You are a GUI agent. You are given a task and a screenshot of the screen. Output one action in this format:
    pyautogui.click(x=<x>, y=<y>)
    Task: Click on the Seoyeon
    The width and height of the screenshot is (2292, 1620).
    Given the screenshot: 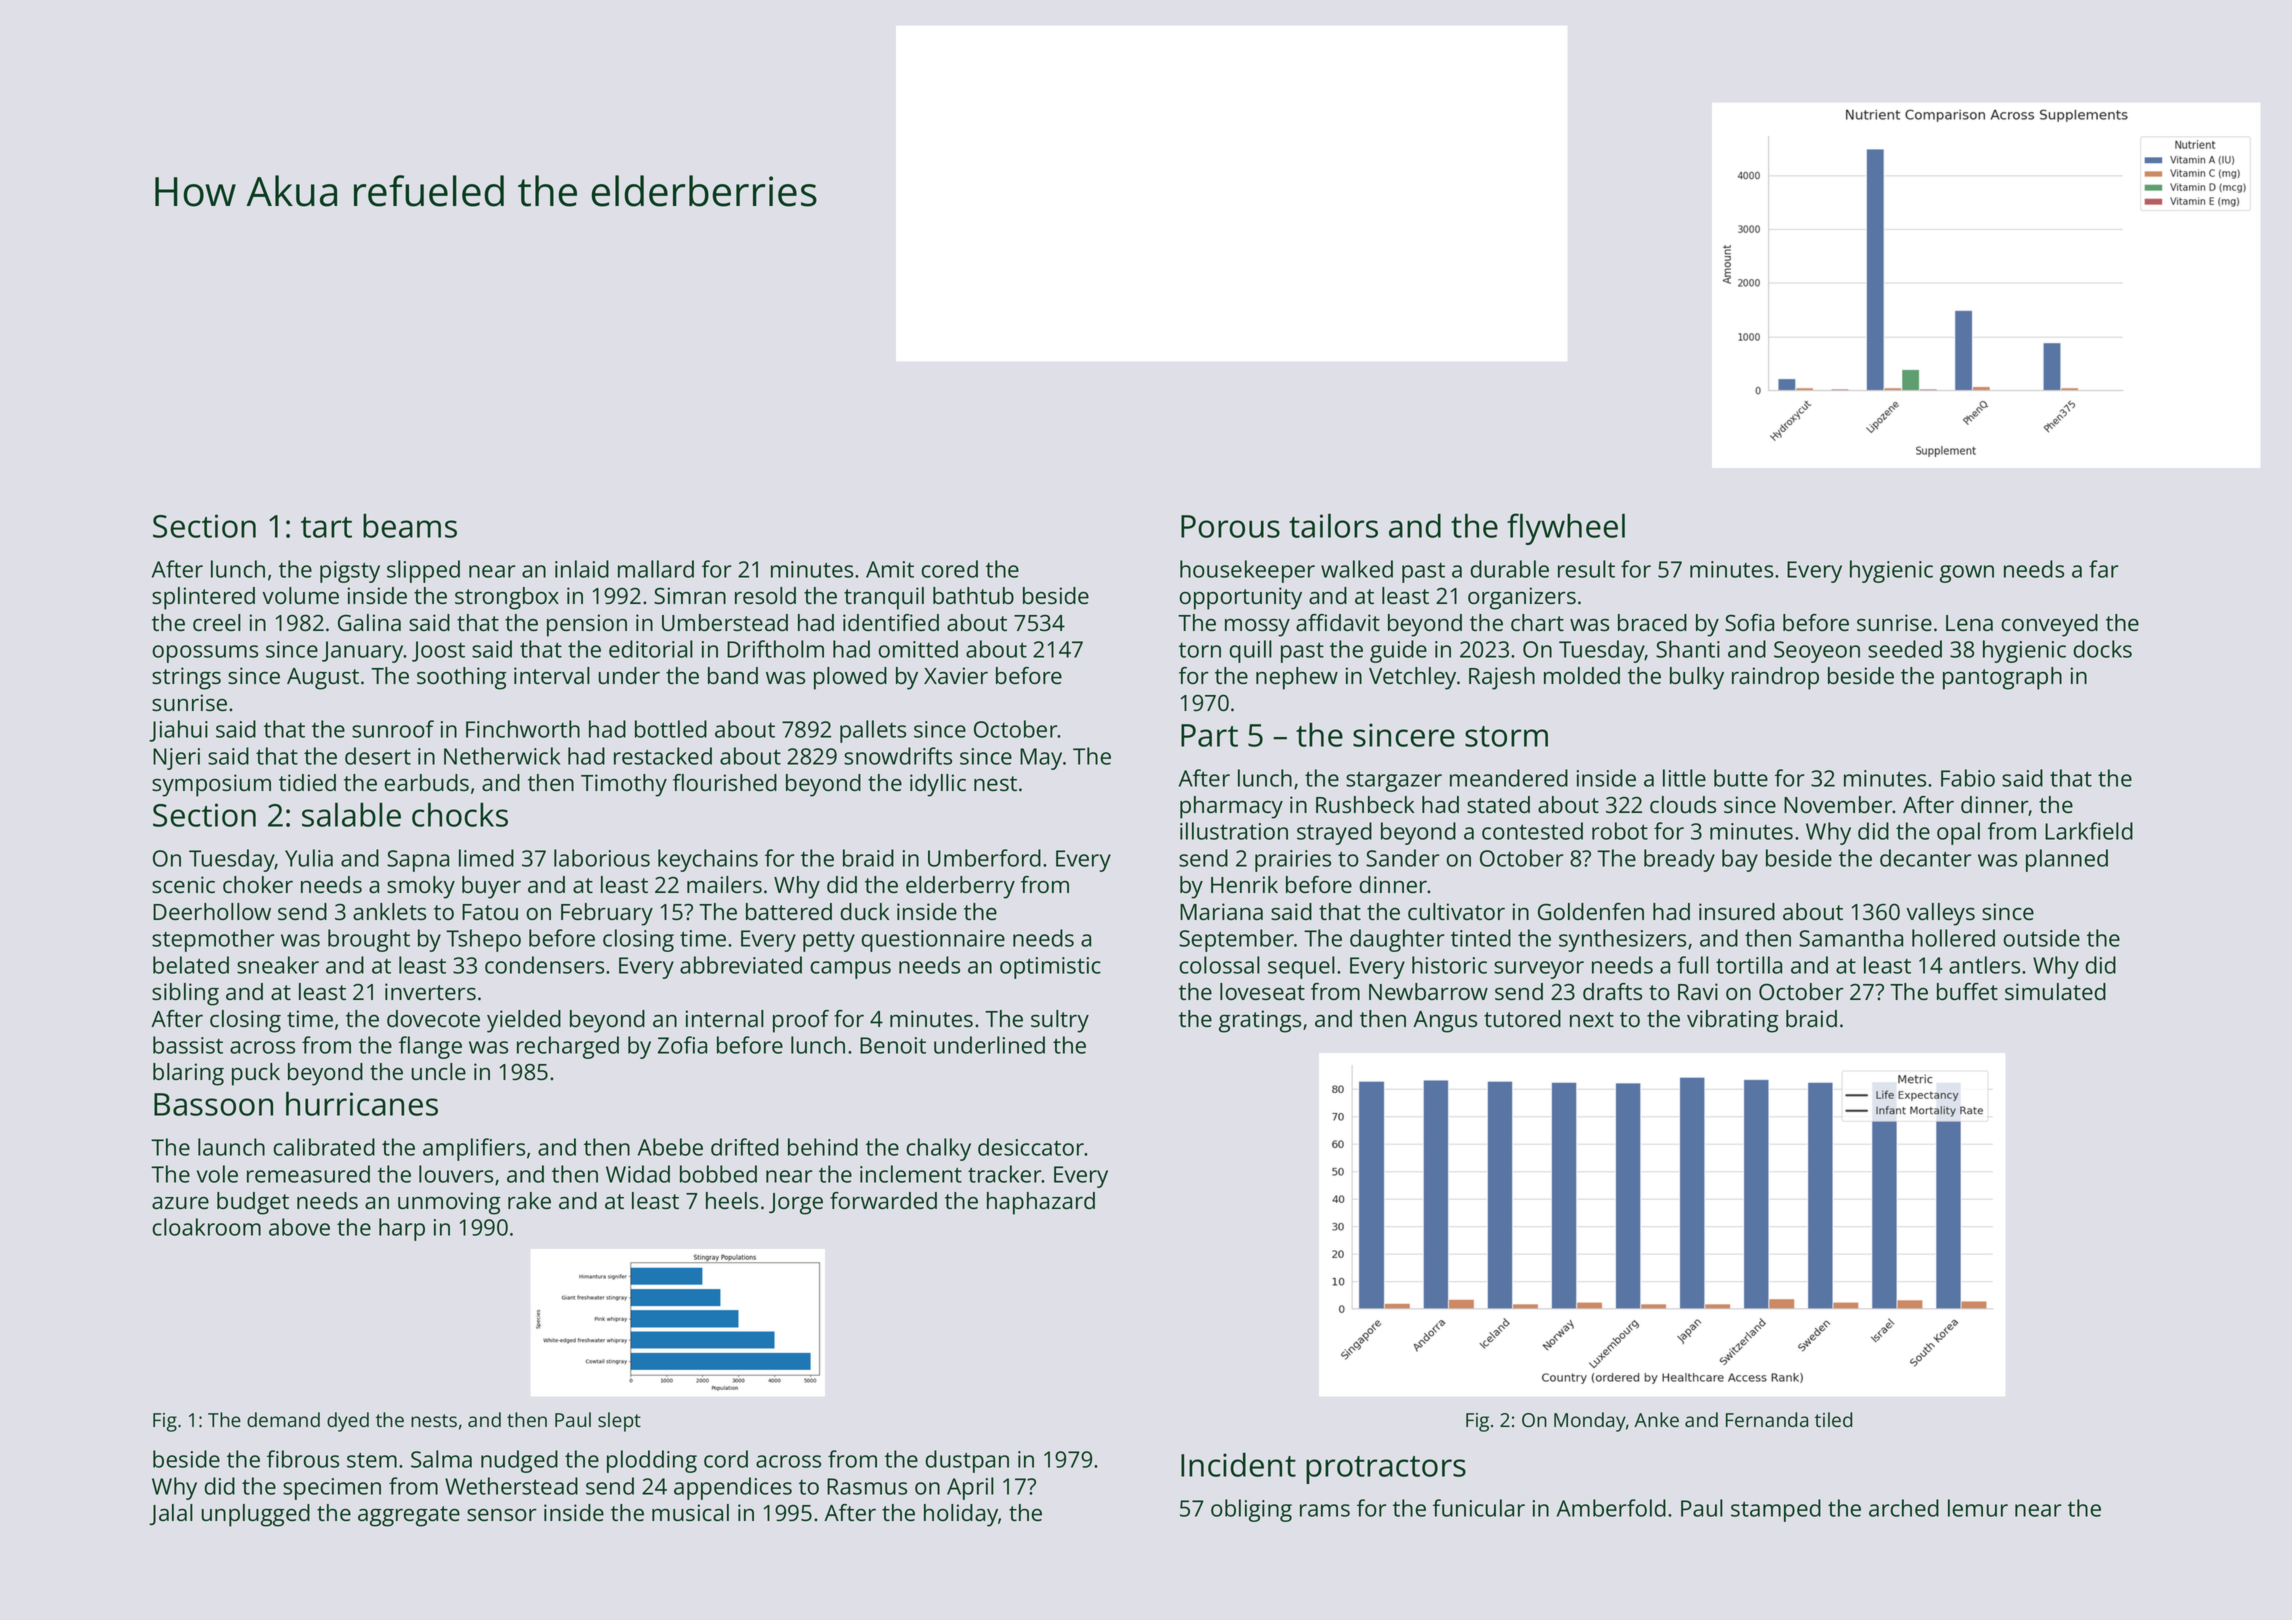 What is the action you would take?
    pyautogui.click(x=1817, y=652)
